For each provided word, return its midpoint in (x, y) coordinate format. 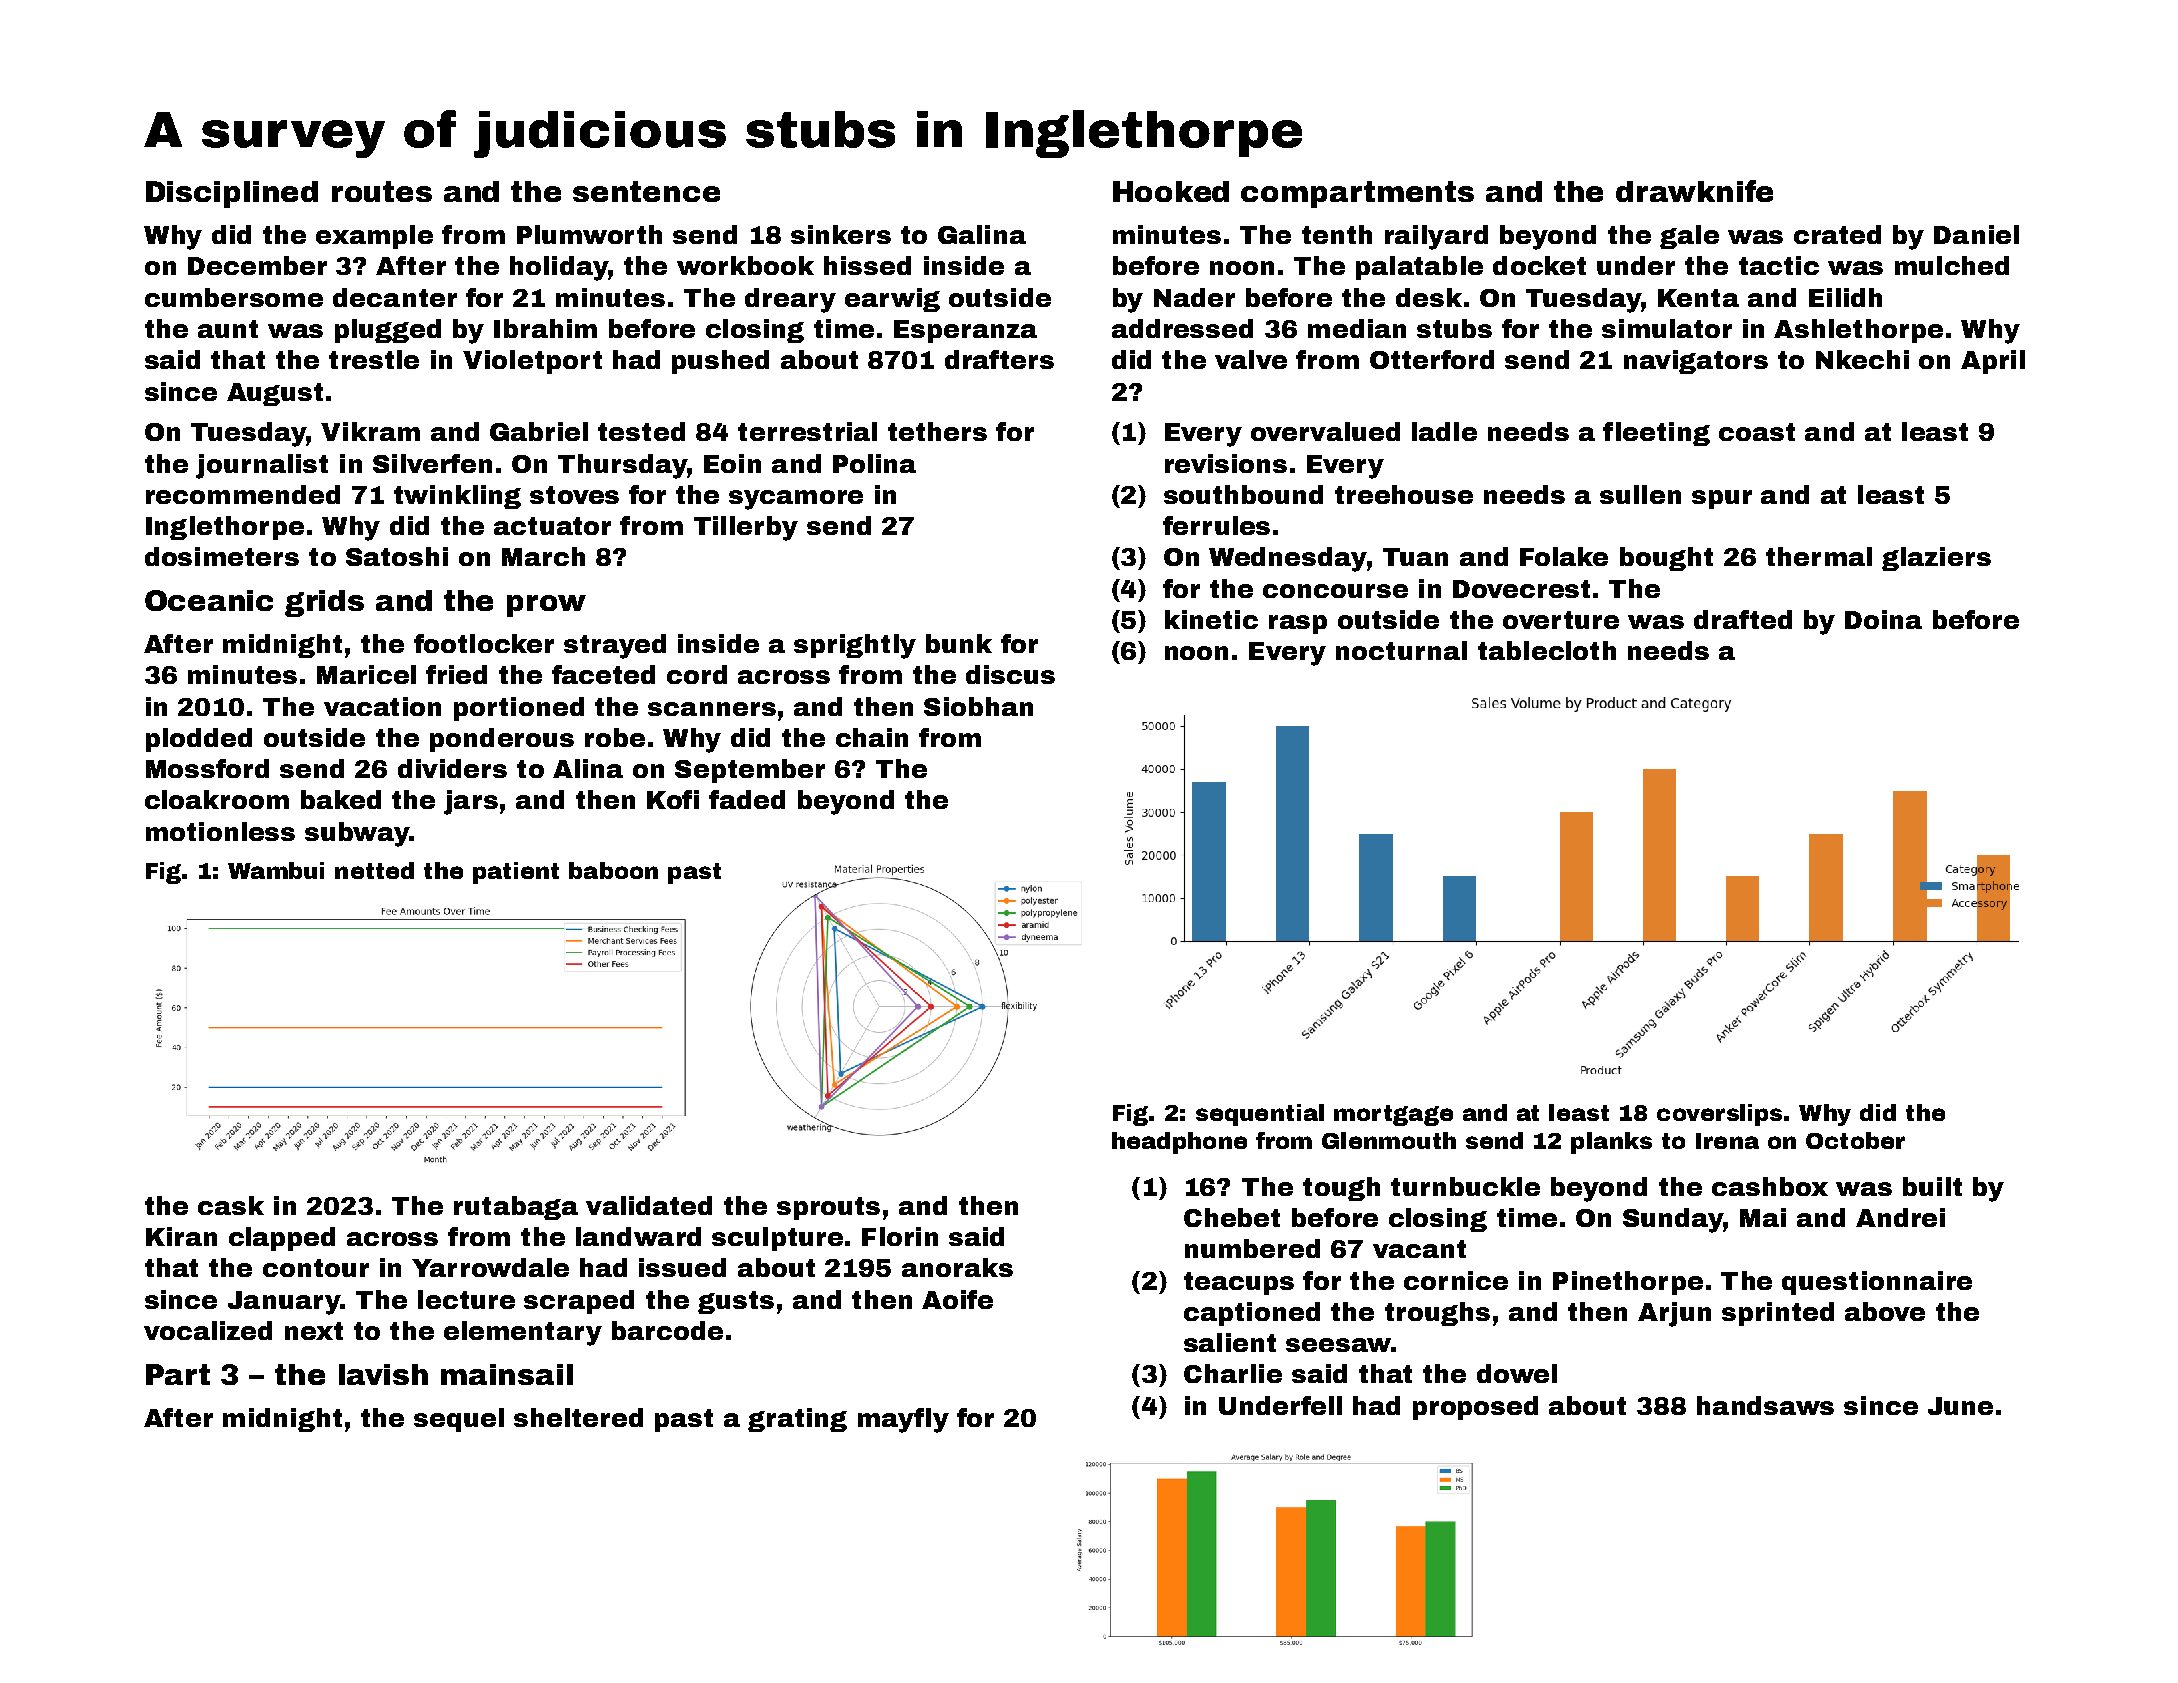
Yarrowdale (490, 1267)
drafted (1743, 619)
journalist (262, 466)
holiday (559, 268)
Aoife (957, 1299)
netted (374, 870)
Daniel (1976, 234)
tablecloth (1547, 650)
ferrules (1216, 525)
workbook (745, 265)
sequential (1260, 1115)
